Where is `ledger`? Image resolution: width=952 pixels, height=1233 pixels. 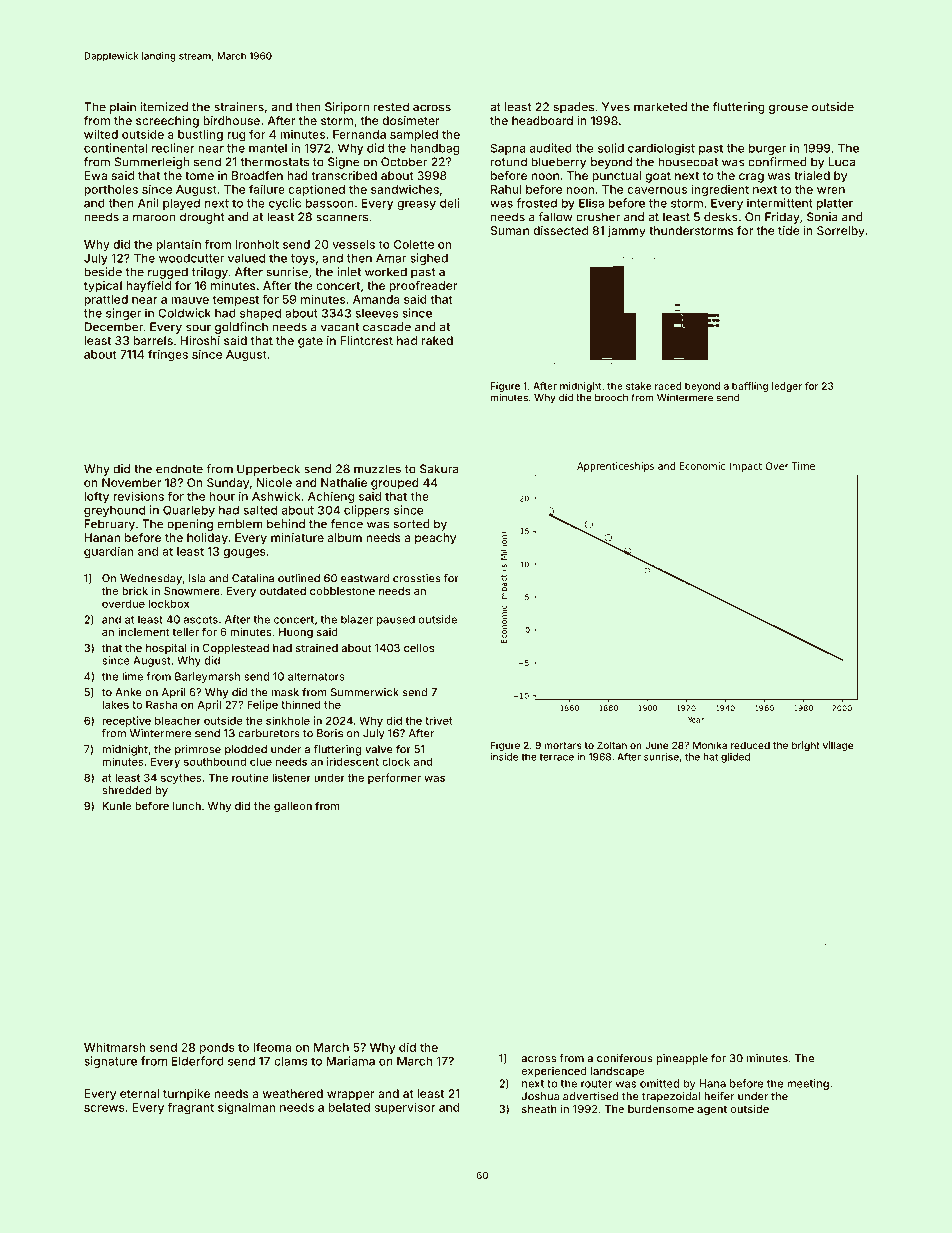
ledger is located at coordinates (787, 387).
